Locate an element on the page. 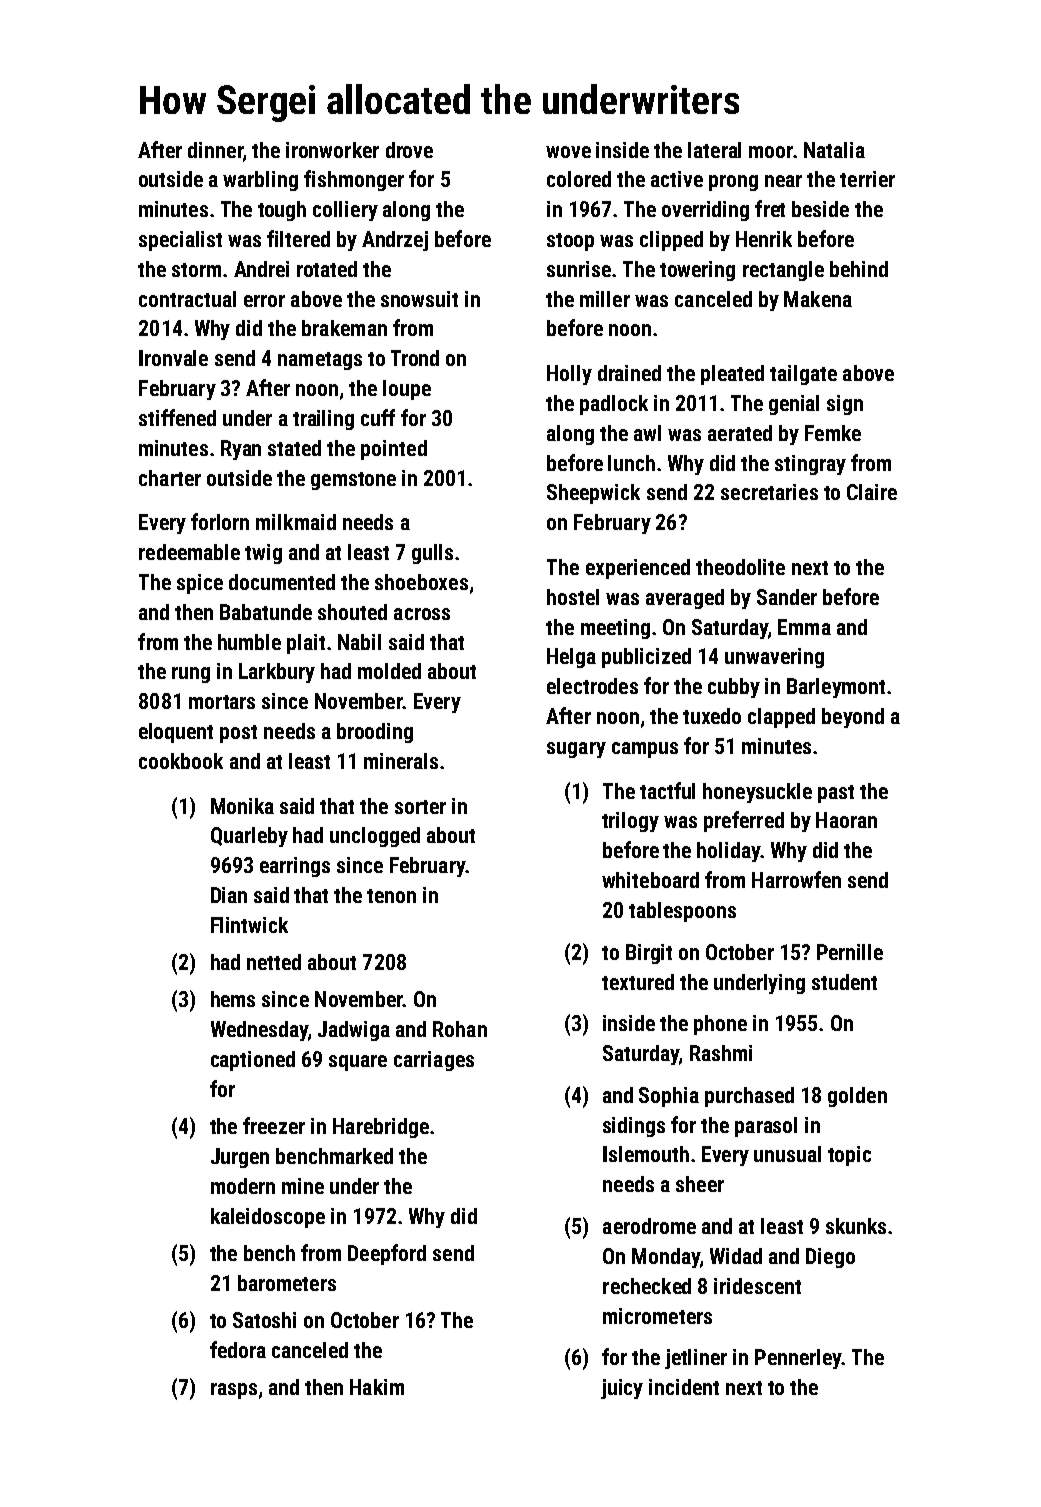 Image resolution: width=1041 pixels, height=1507 pixels. Jadwiga is located at coordinates (354, 1031).
